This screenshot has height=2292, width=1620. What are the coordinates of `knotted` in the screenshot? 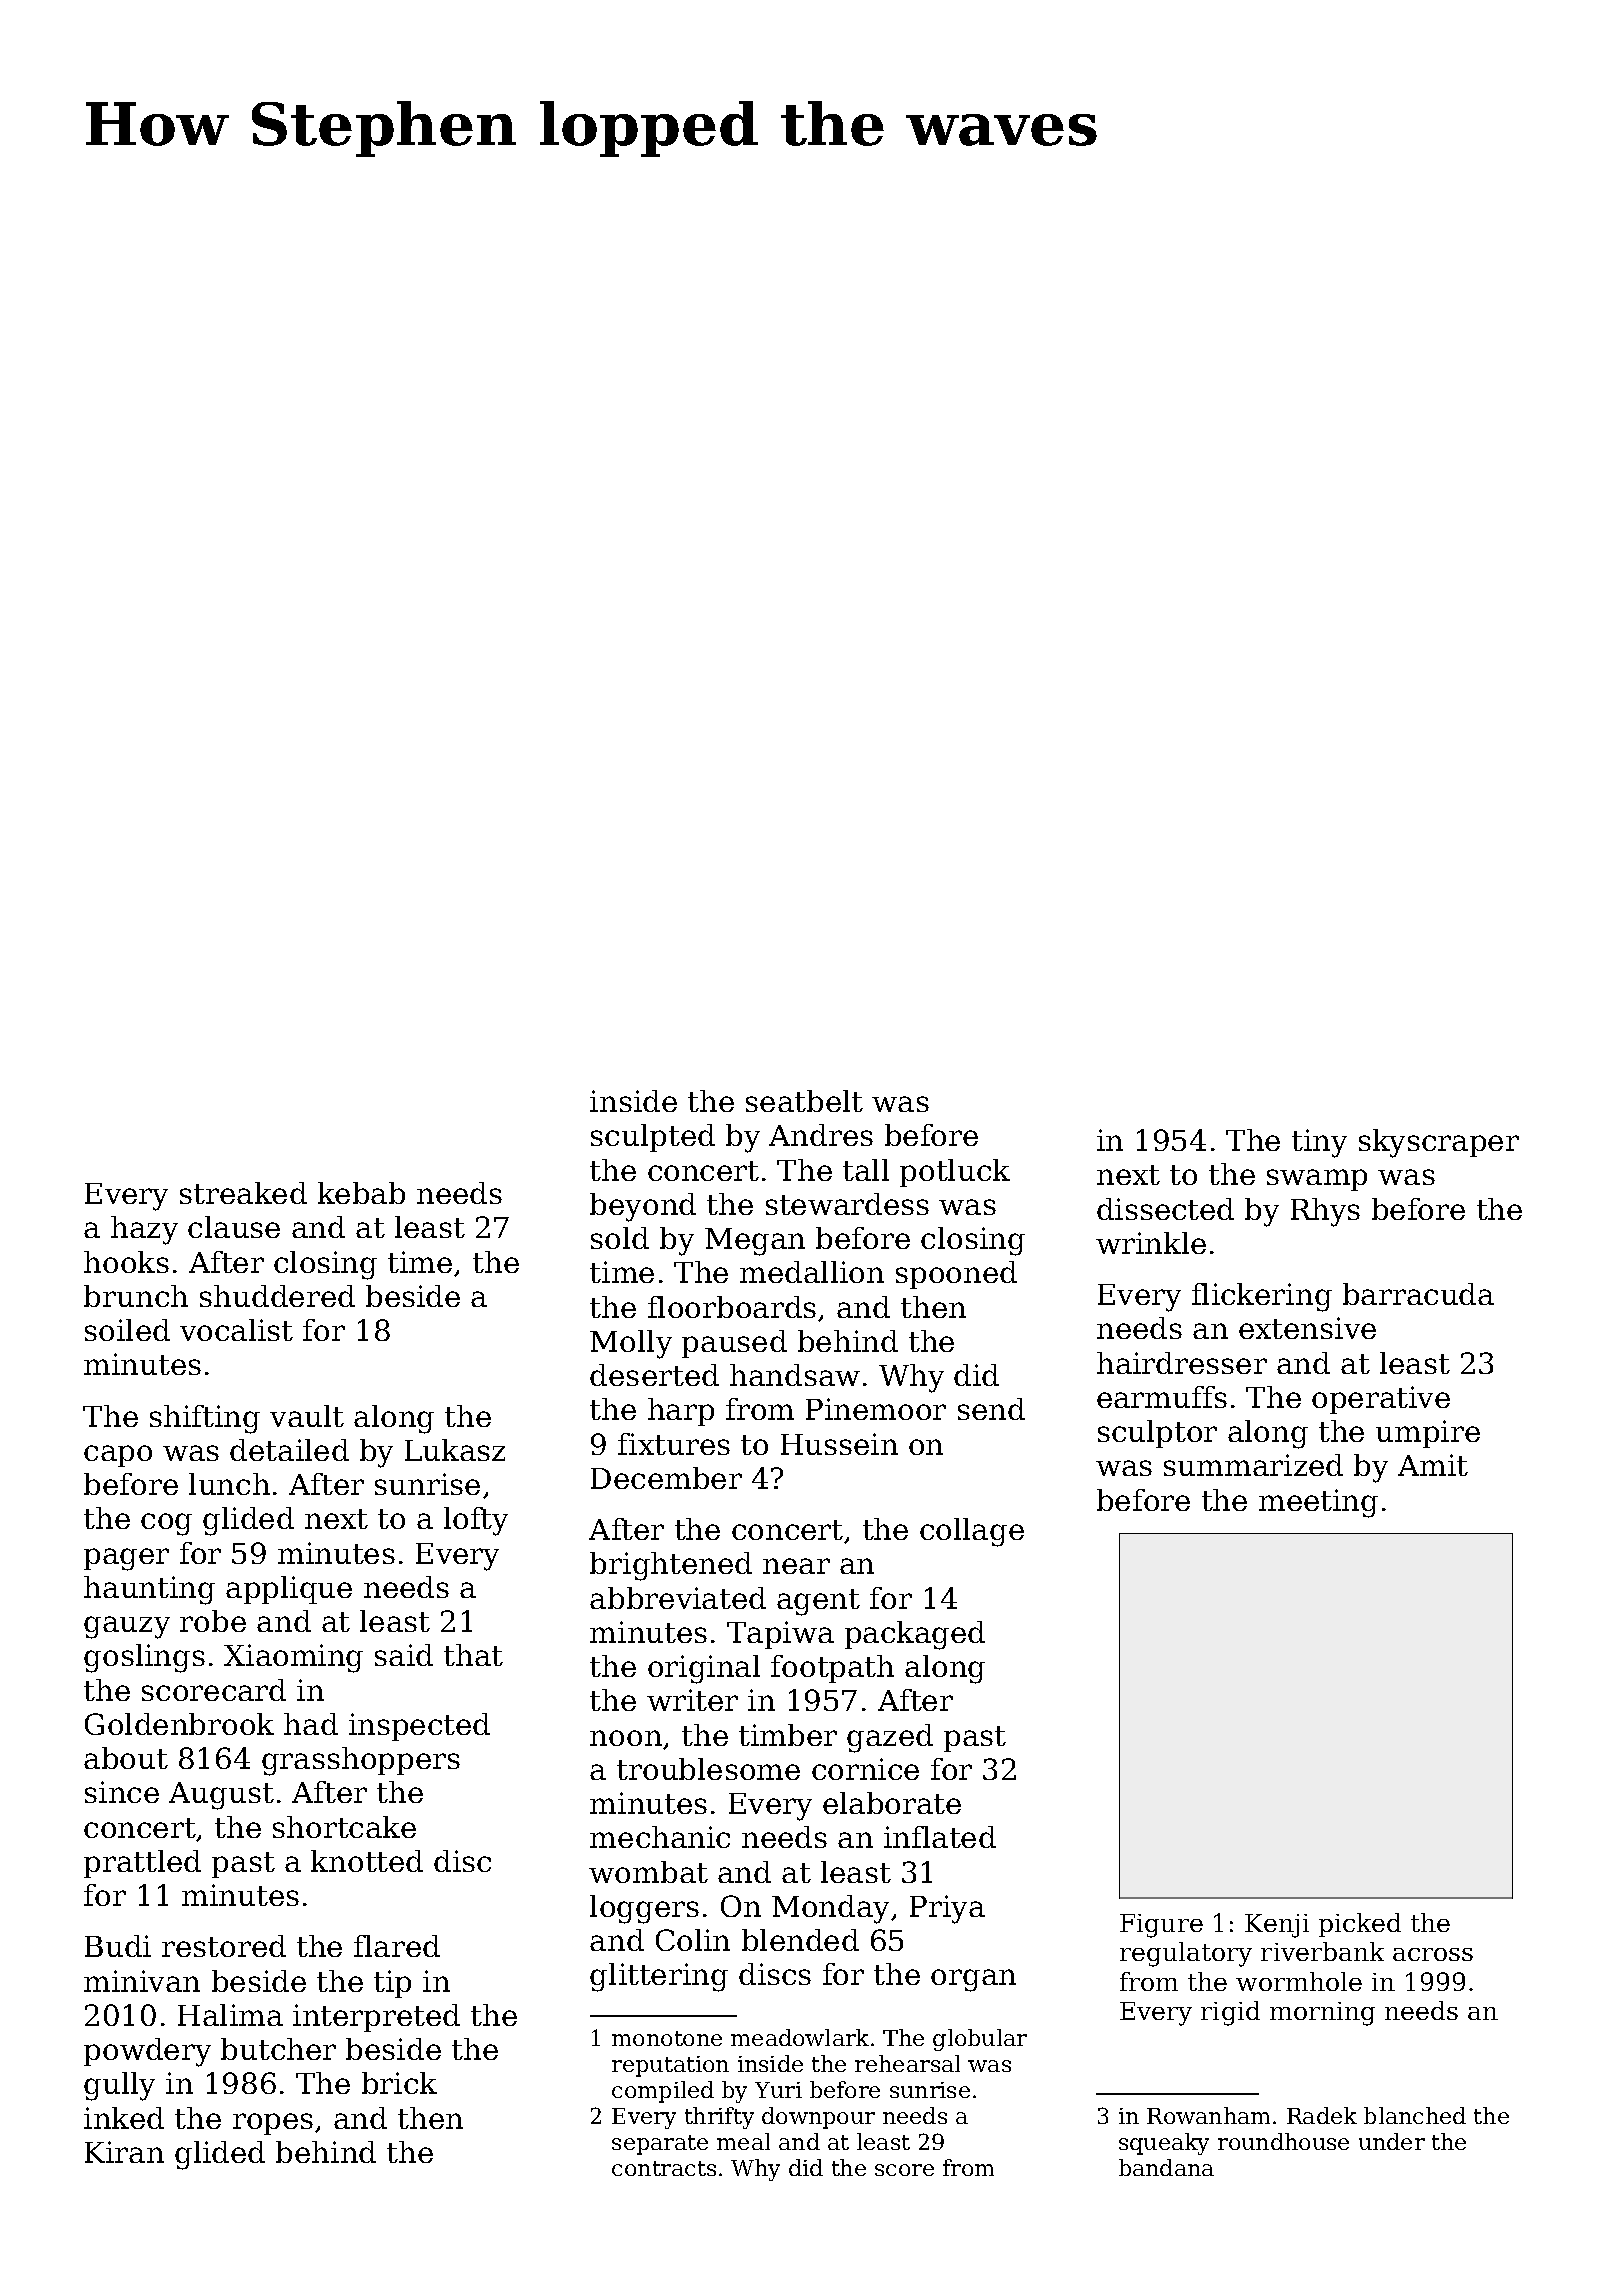 It's located at (367, 1861).
